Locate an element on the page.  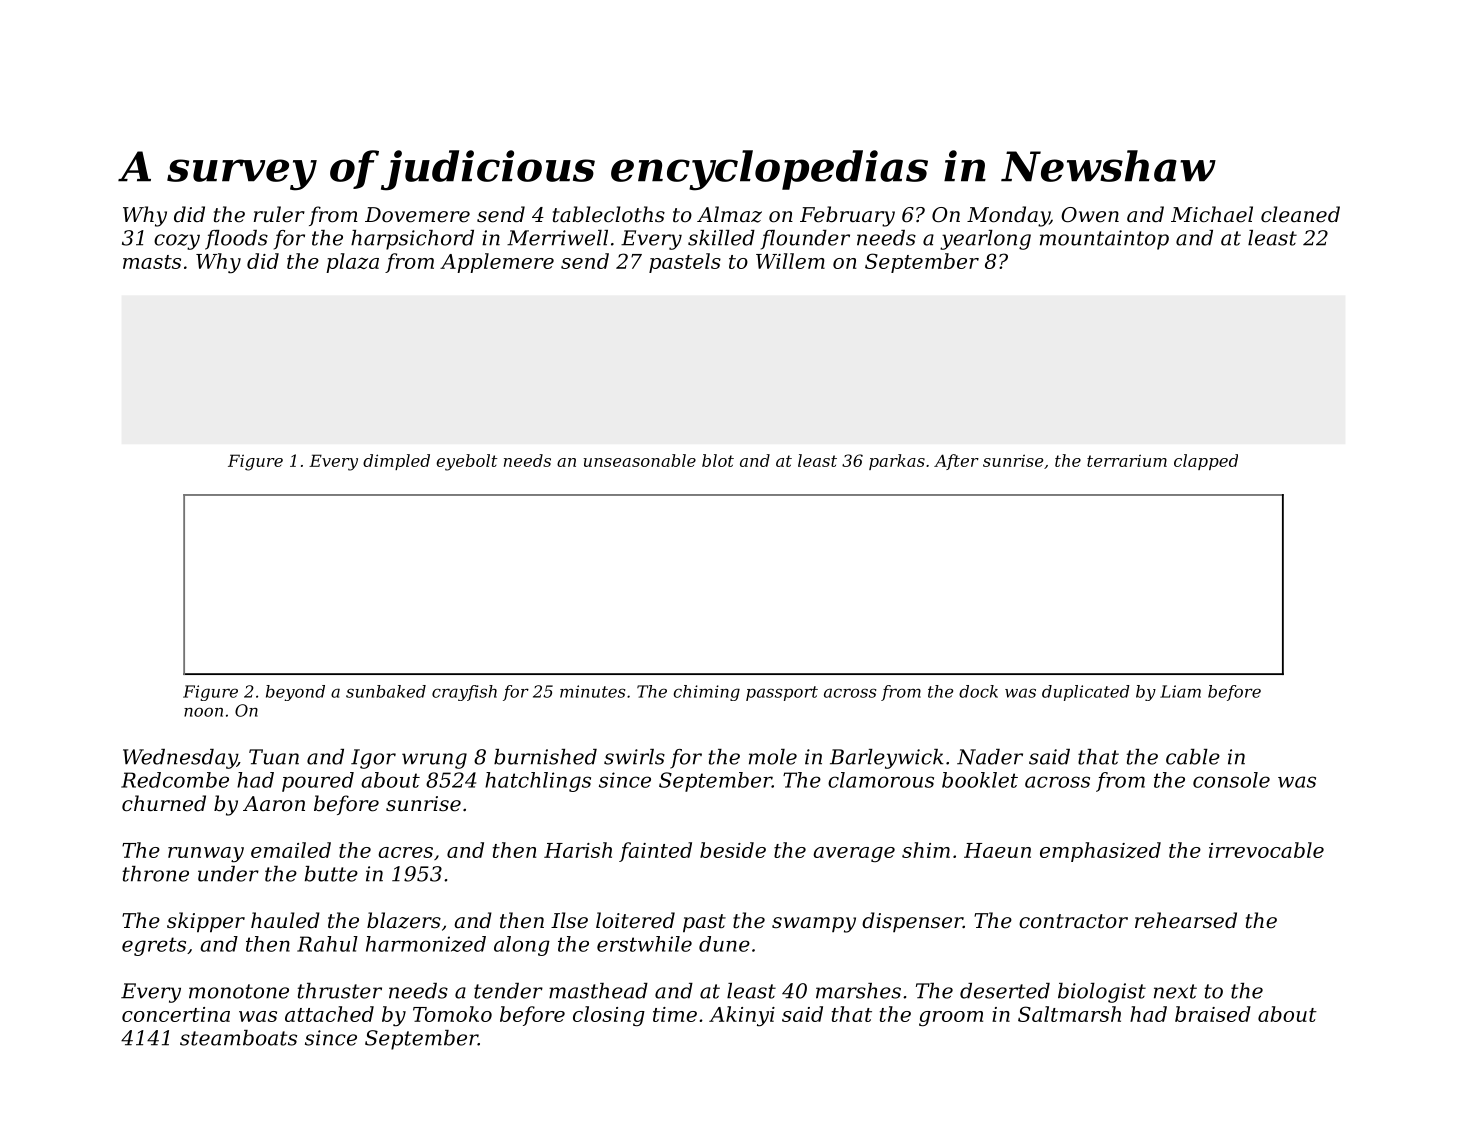
duplicated is located at coordinates (1086, 693).
